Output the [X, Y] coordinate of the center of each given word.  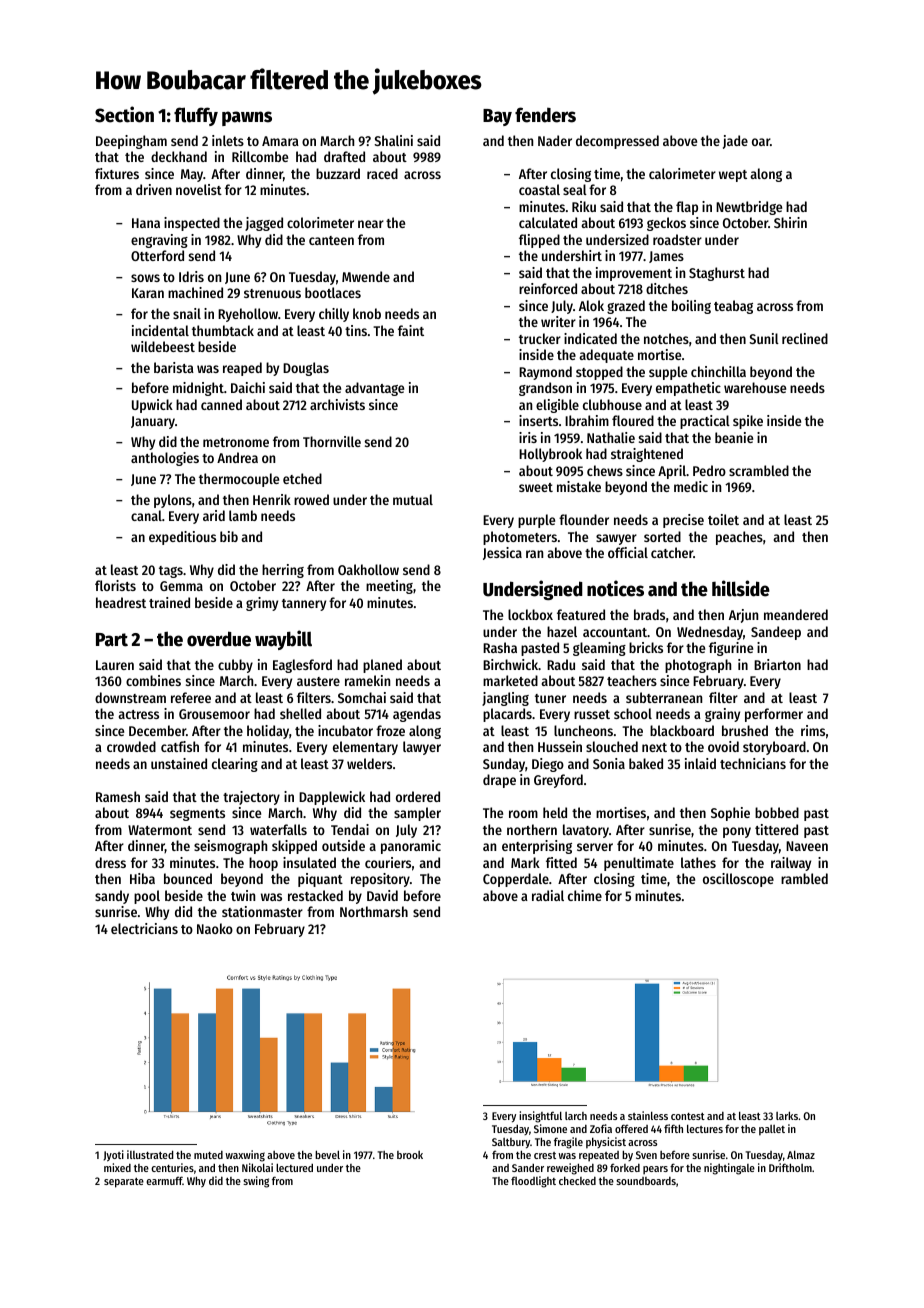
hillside [741, 588]
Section [124, 114]
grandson [545, 389]
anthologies [165, 459]
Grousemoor [214, 714]
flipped [539, 241]
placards [507, 715]
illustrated [150, 1154]
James [666, 257]
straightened [647, 455]
